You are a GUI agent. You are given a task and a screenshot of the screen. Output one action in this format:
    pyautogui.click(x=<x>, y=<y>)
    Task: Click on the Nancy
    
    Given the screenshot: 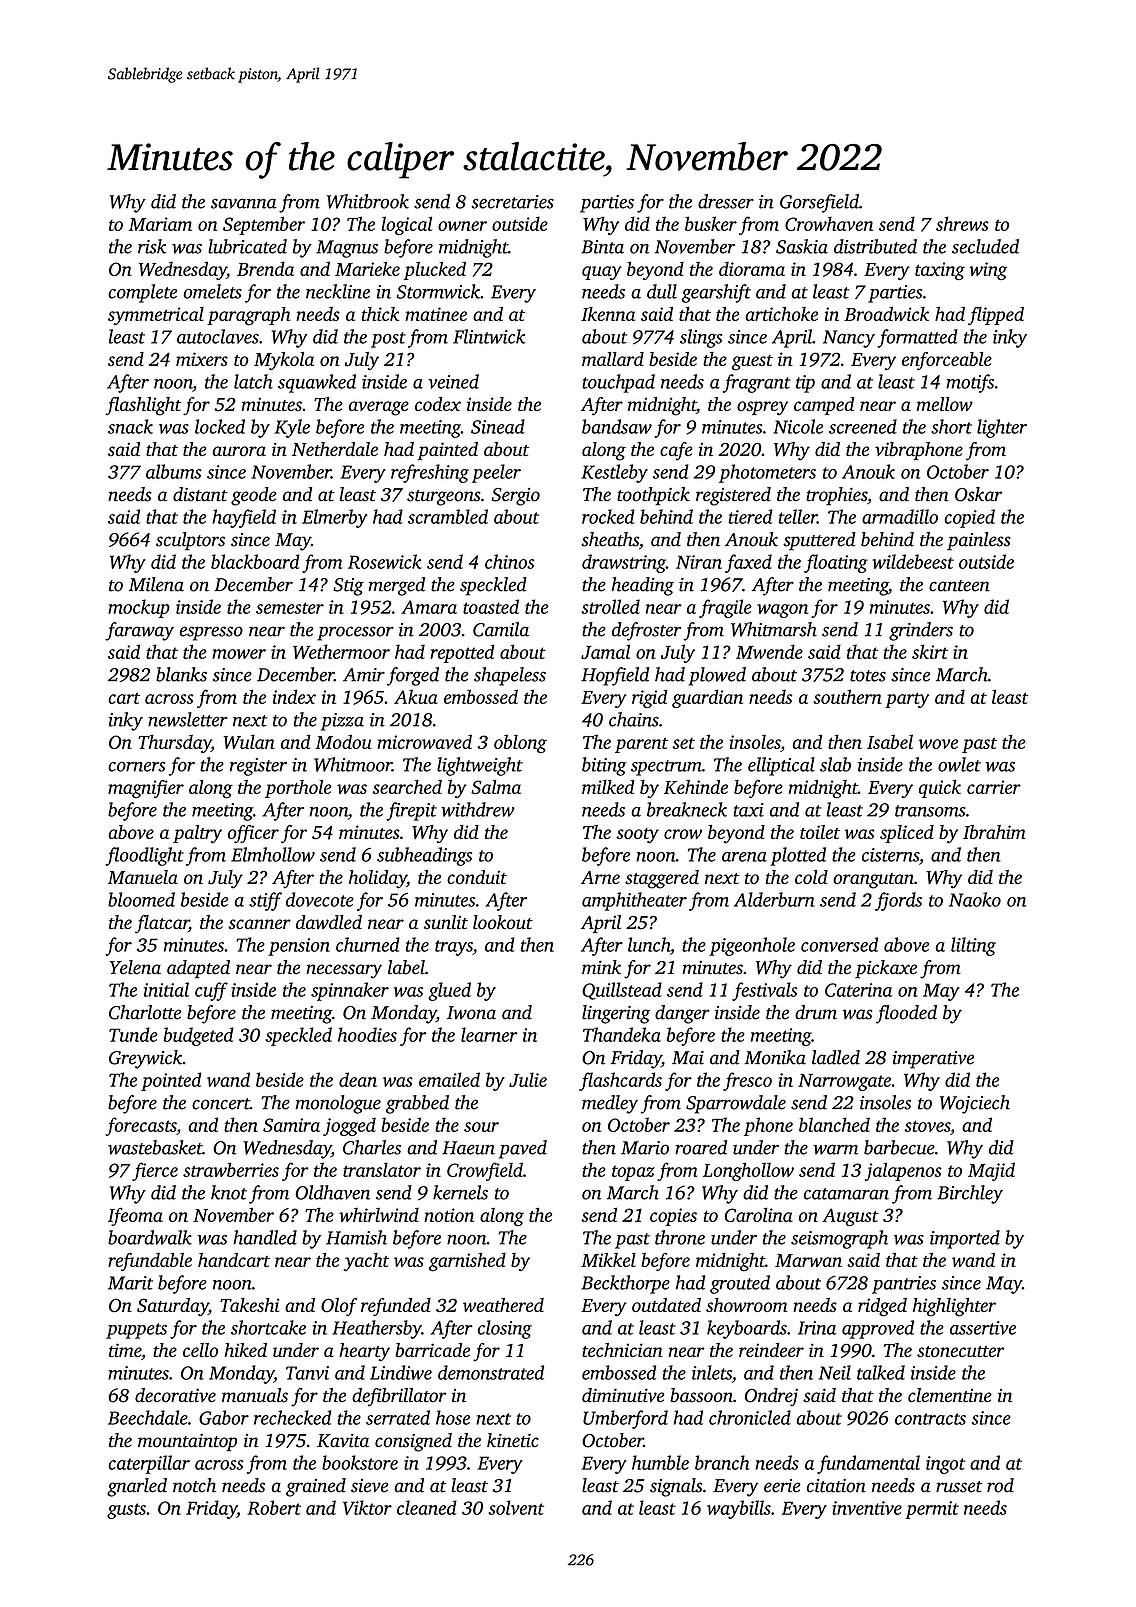 What is the action you would take?
    pyautogui.click(x=849, y=339)
